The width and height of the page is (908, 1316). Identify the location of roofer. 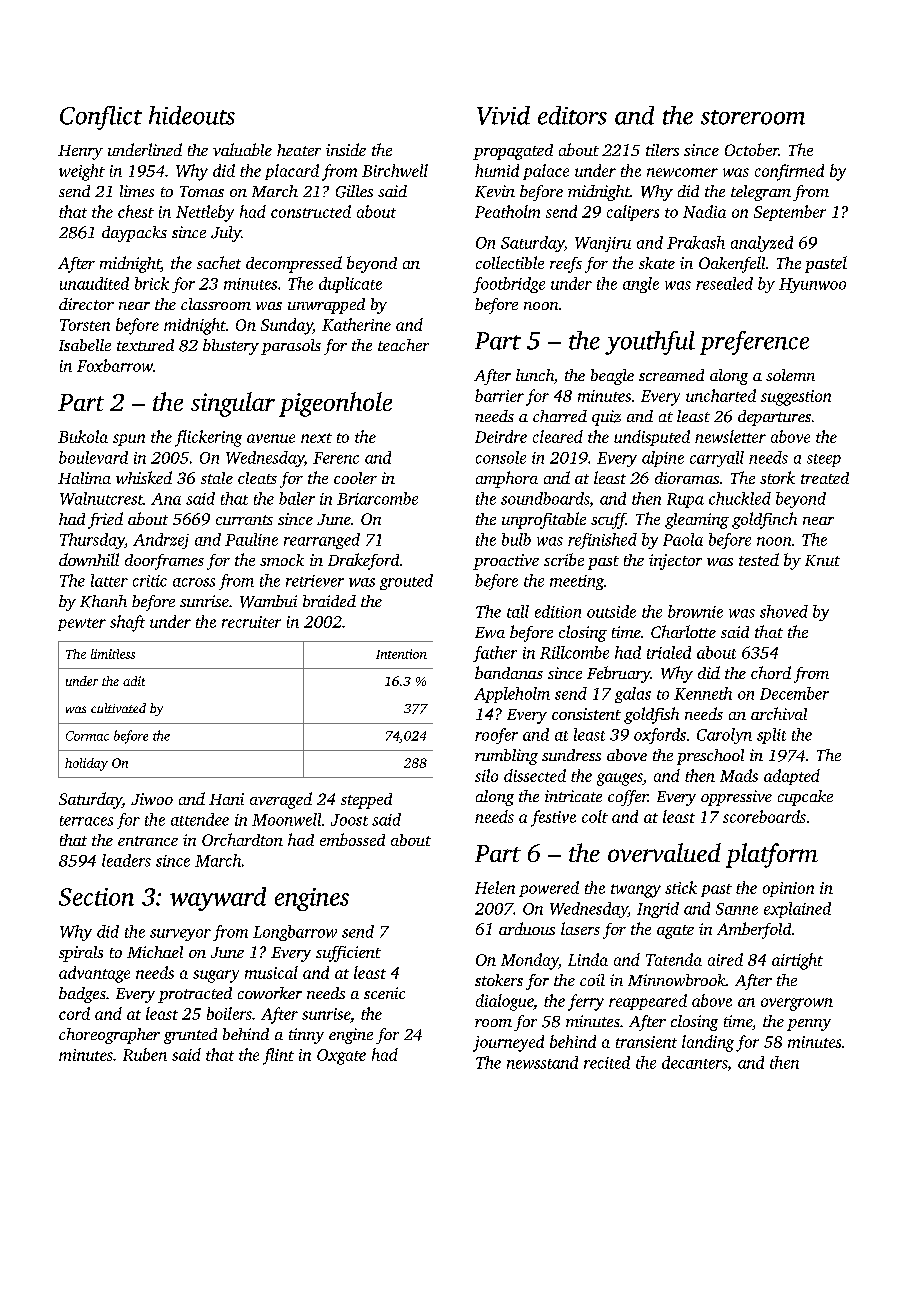
(496, 736).
